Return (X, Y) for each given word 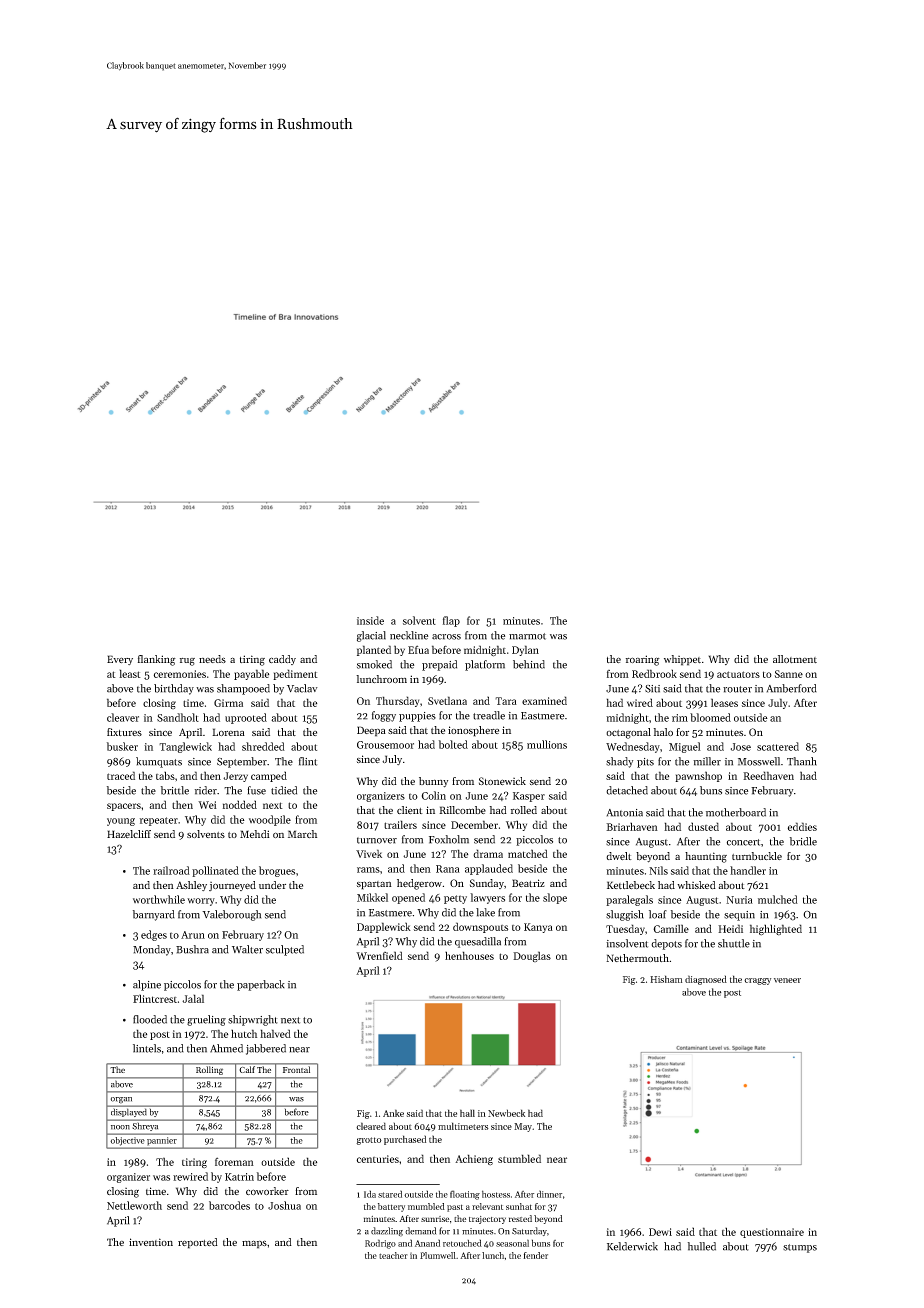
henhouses (469, 955)
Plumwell (438, 1255)
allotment (795, 659)
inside (370, 620)
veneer (787, 980)
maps (254, 1244)
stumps (800, 1248)
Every (120, 660)
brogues (277, 871)
